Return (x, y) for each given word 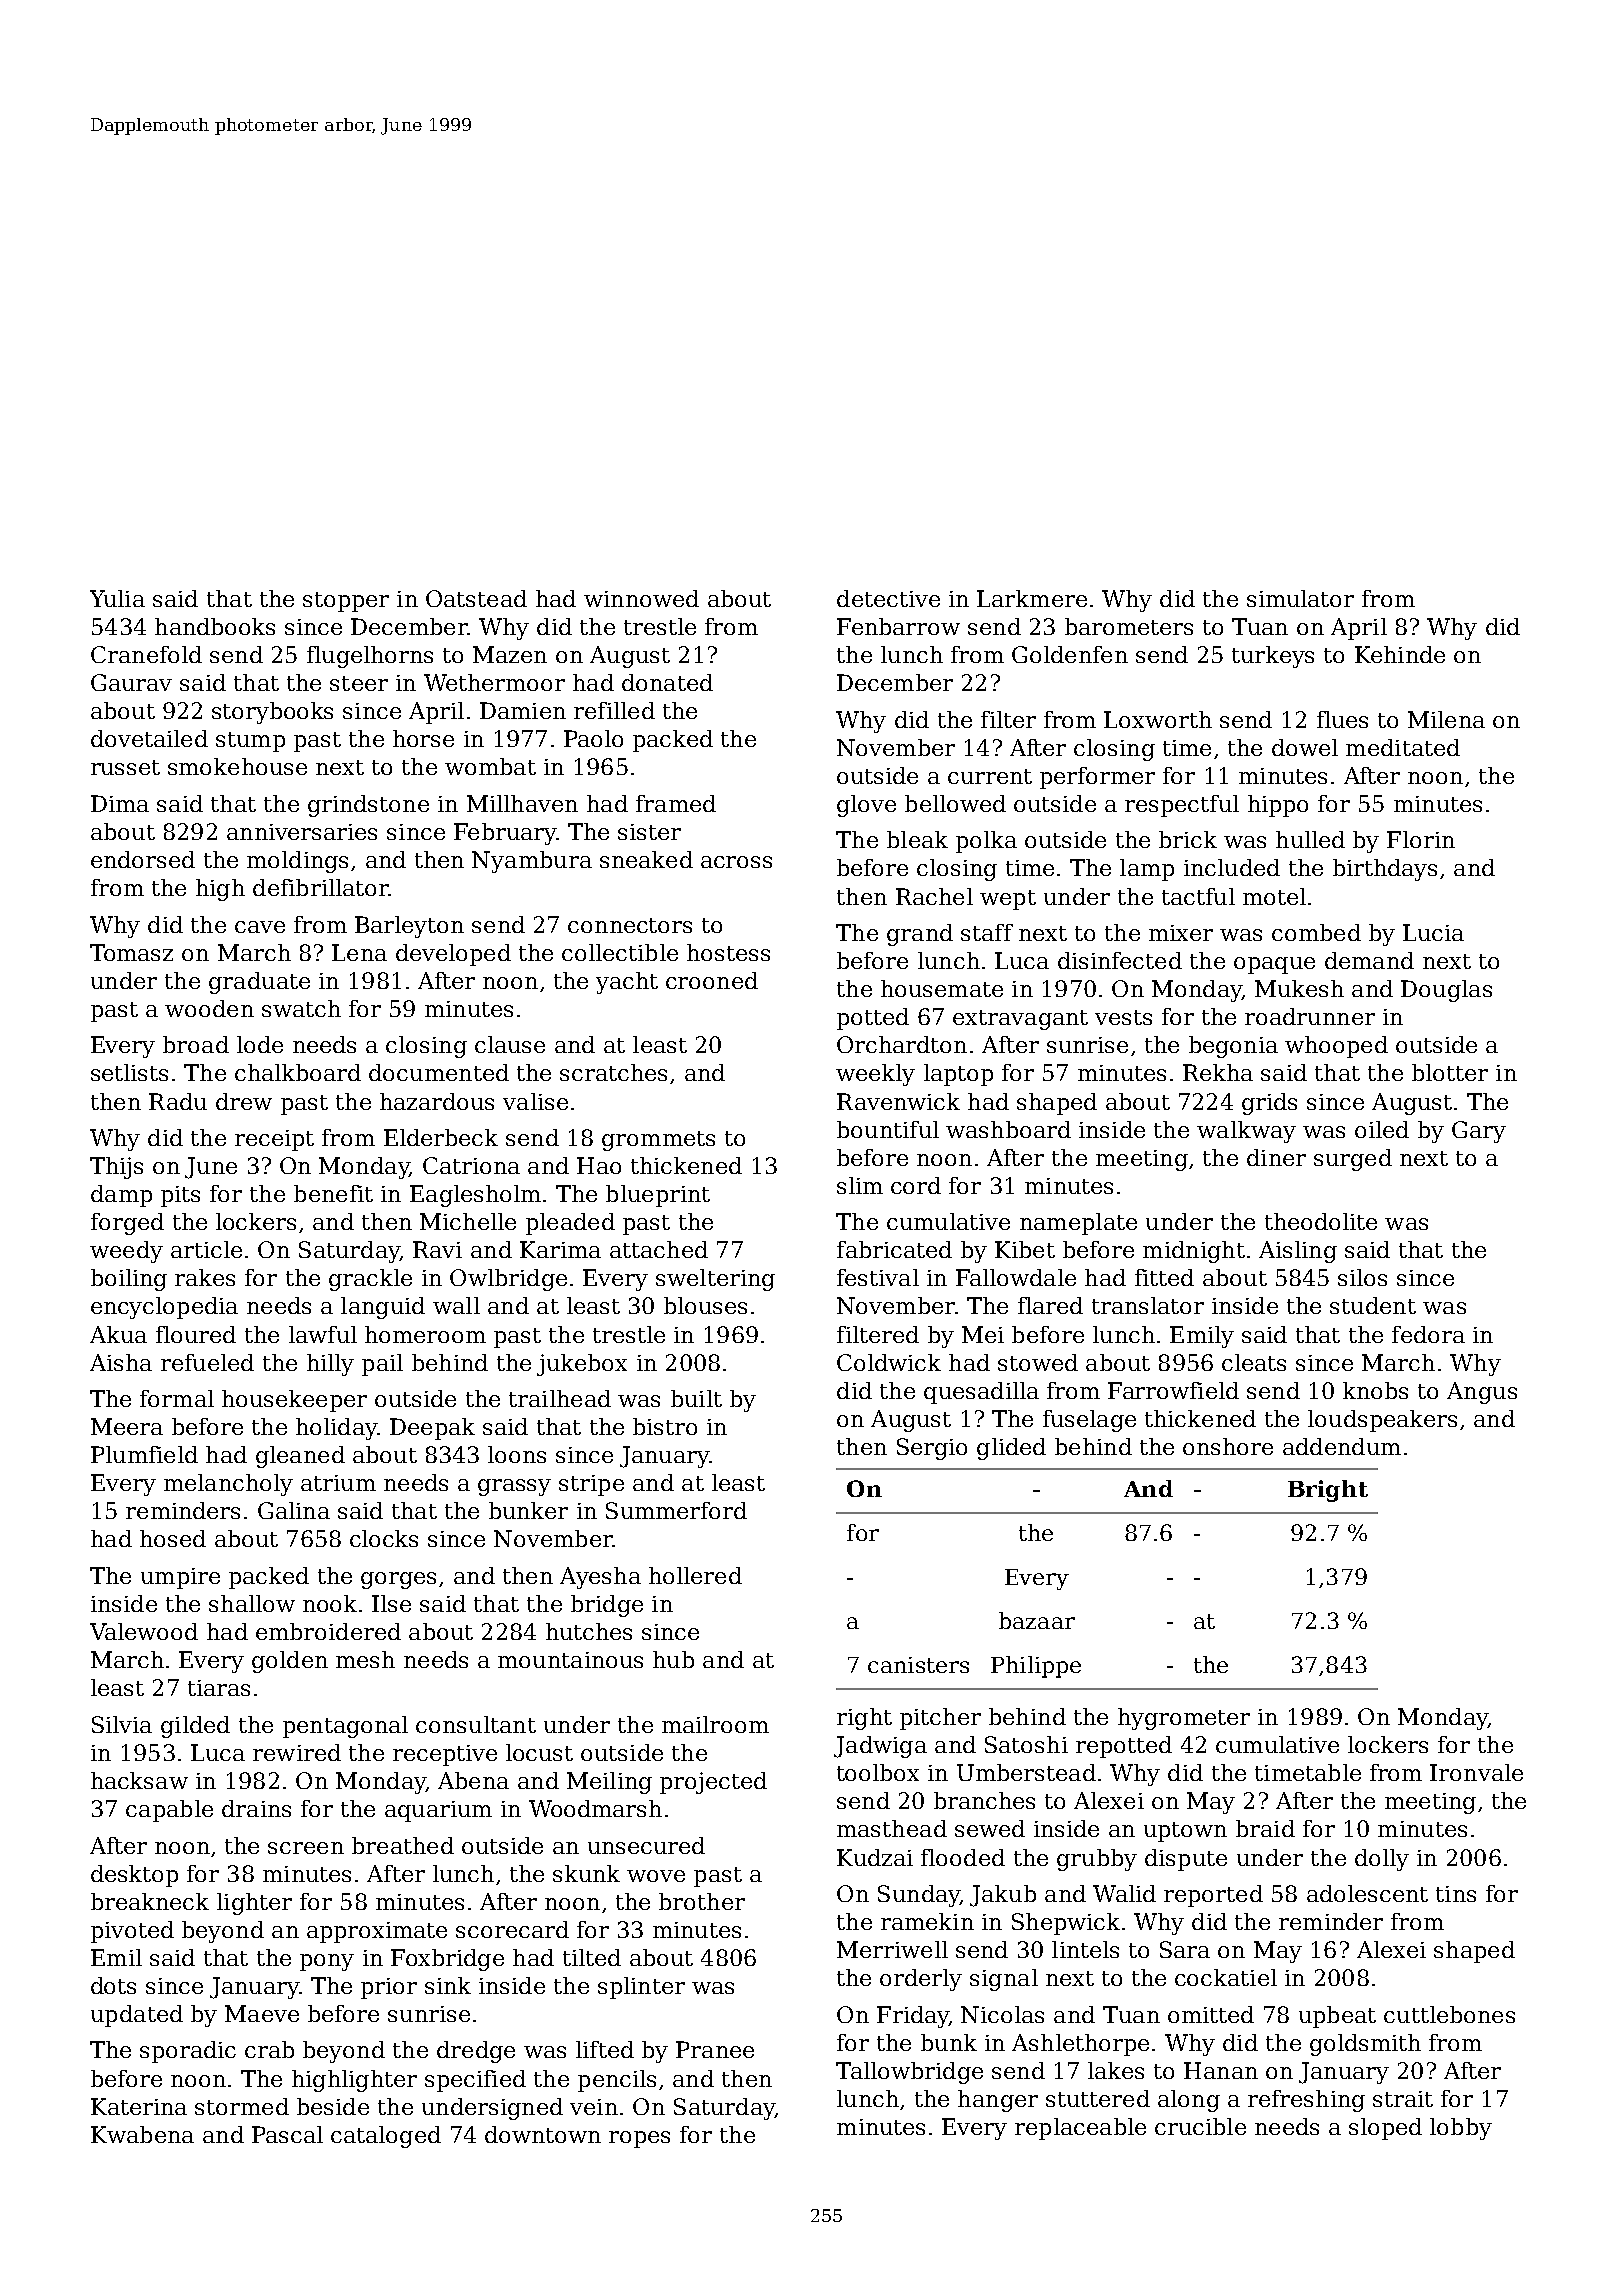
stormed (242, 2106)
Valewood (144, 1631)
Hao (599, 1165)
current (990, 776)
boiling (129, 1280)
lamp (1147, 870)
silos (1362, 1277)
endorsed (143, 859)
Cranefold (146, 654)
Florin (1421, 839)
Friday (913, 2017)
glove (866, 806)
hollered (695, 1575)
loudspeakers (1382, 1421)
